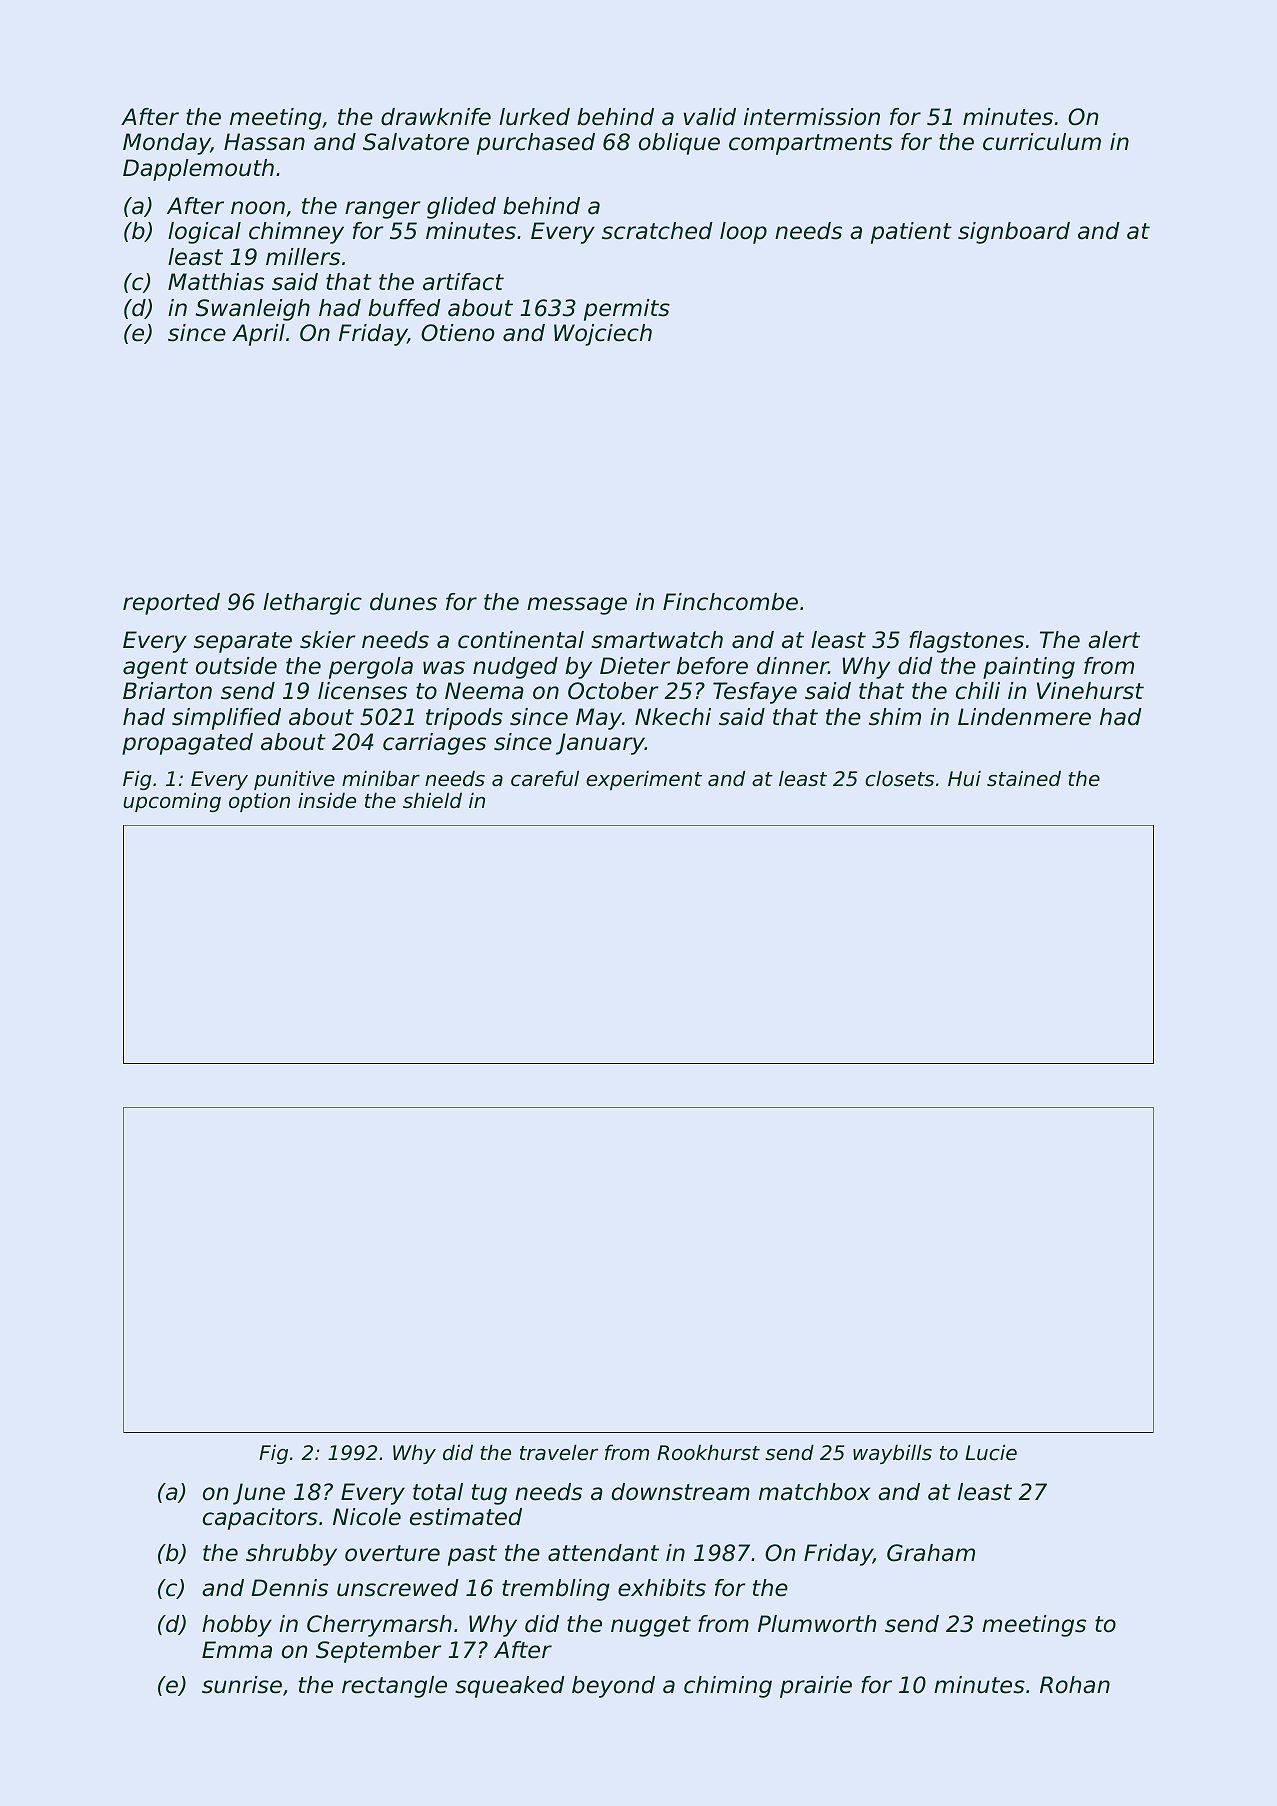 This document has width=1277, height=1806. I want to click on downstream, so click(681, 1492).
